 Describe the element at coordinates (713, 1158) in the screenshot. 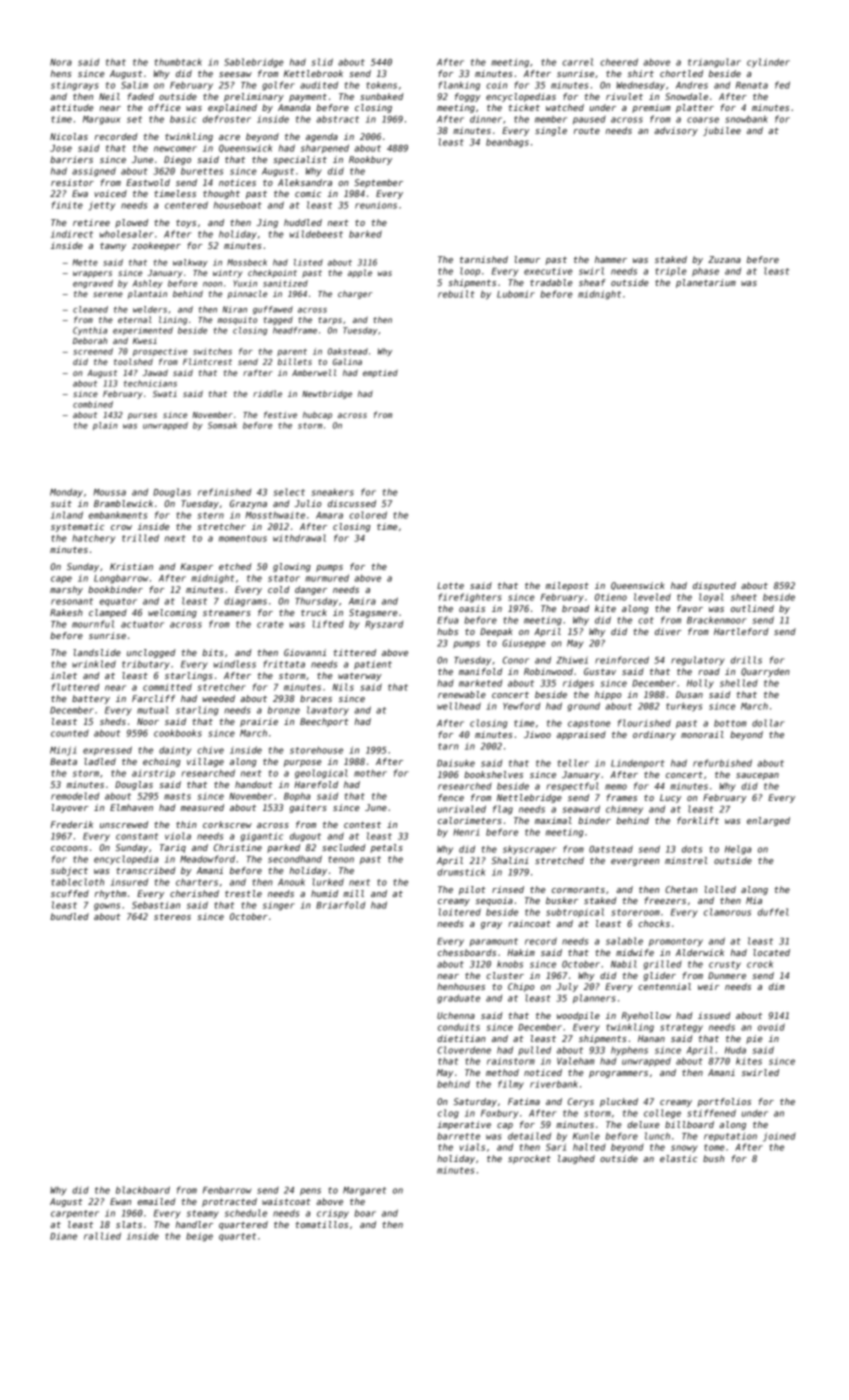

I see `bush` at that location.
